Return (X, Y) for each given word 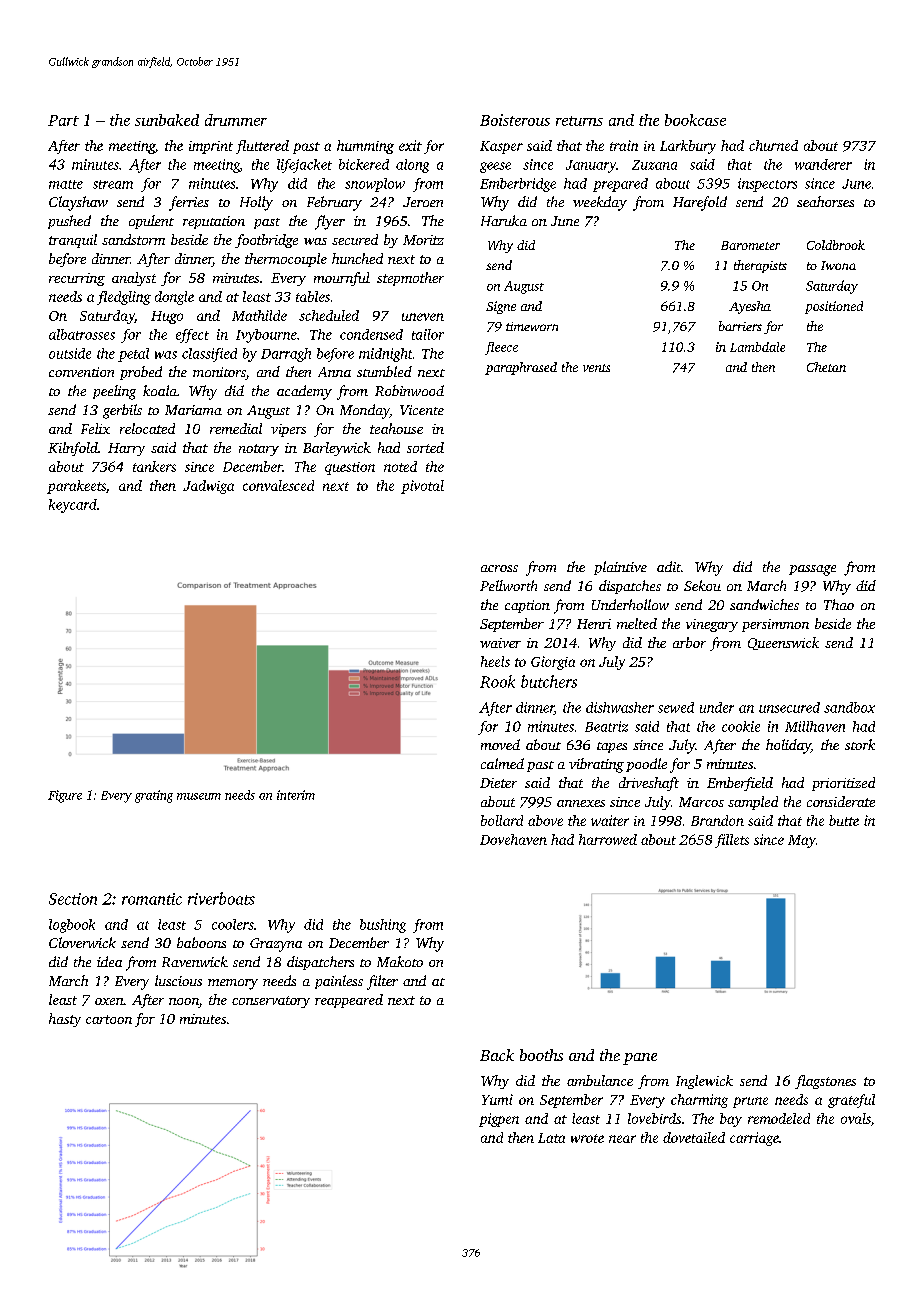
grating (154, 796)
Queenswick (783, 643)
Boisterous (515, 120)
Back (497, 1055)
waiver (500, 643)
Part (63, 120)
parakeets (76, 487)
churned (773, 145)
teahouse (396, 428)
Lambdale (757, 347)
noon (184, 1003)
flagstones (825, 1082)
